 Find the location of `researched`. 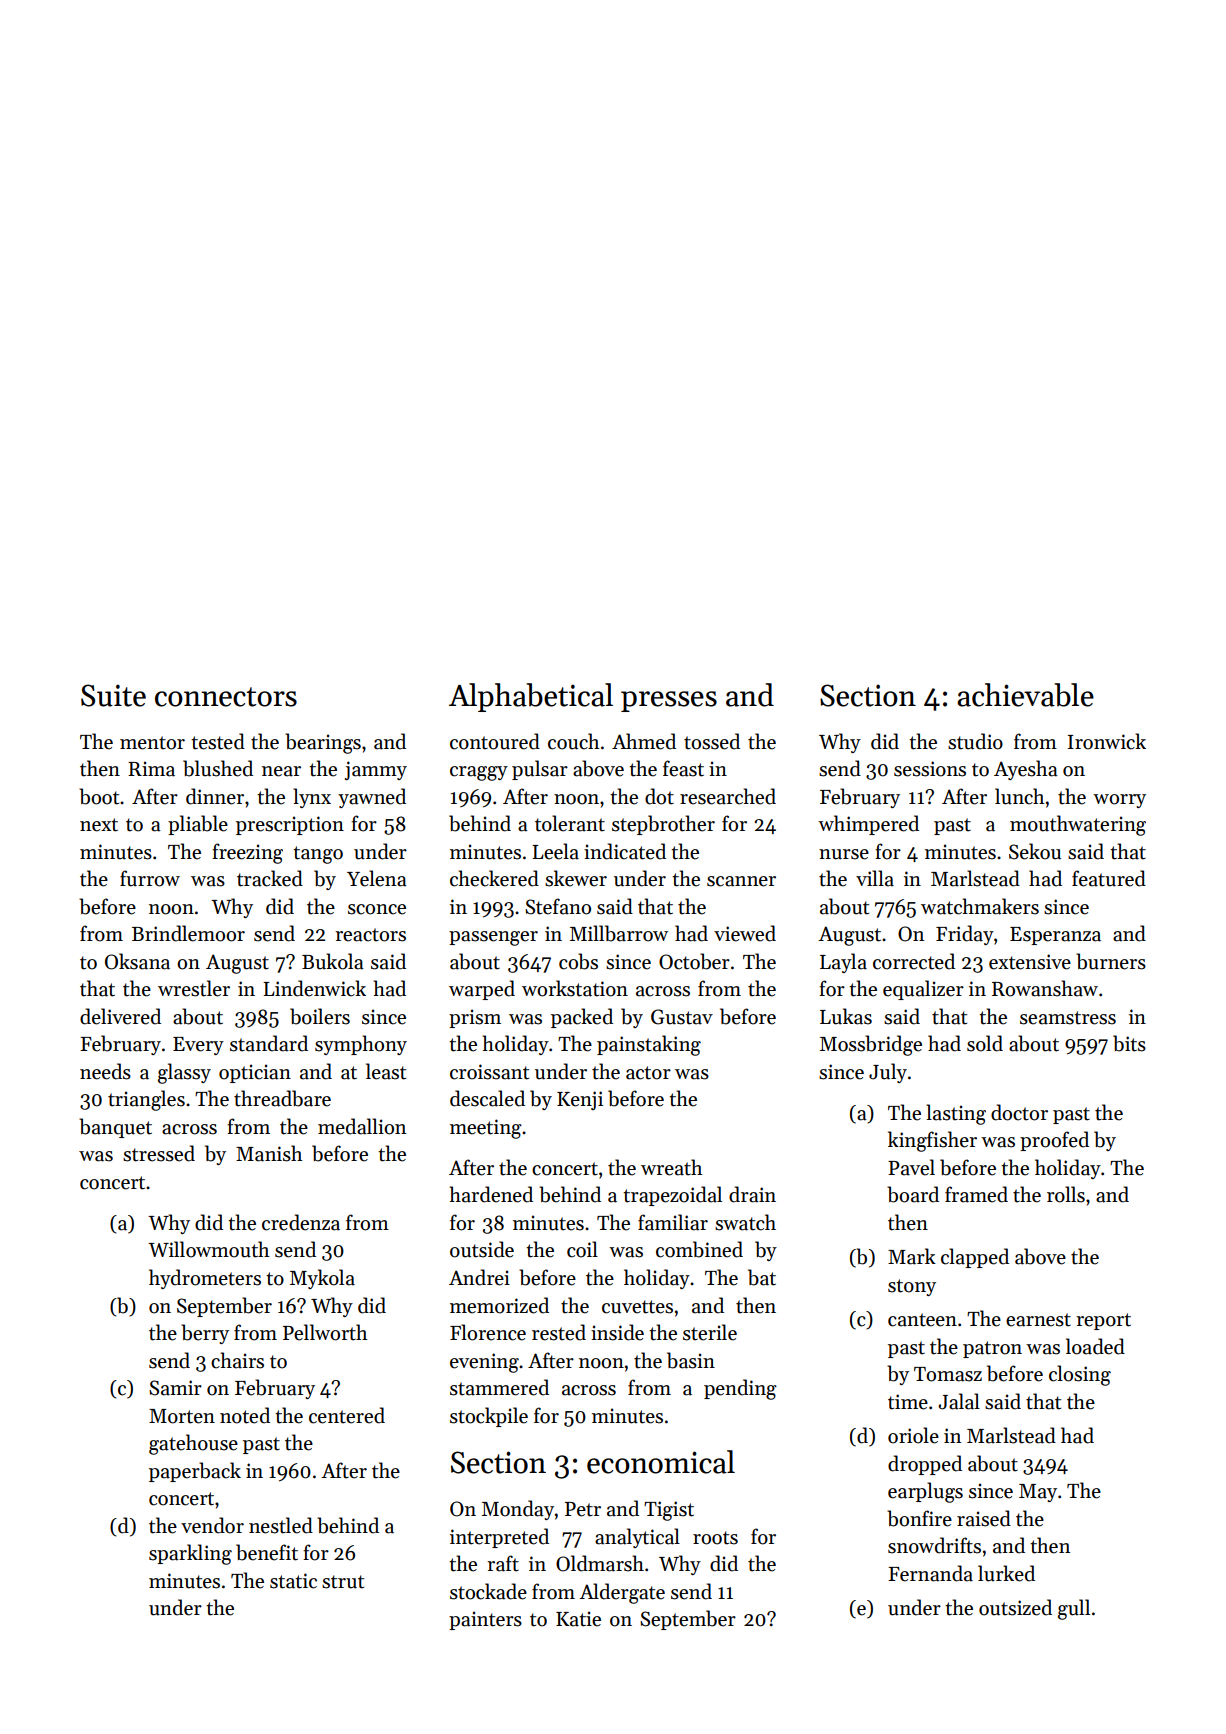

researched is located at coordinates (728, 796).
